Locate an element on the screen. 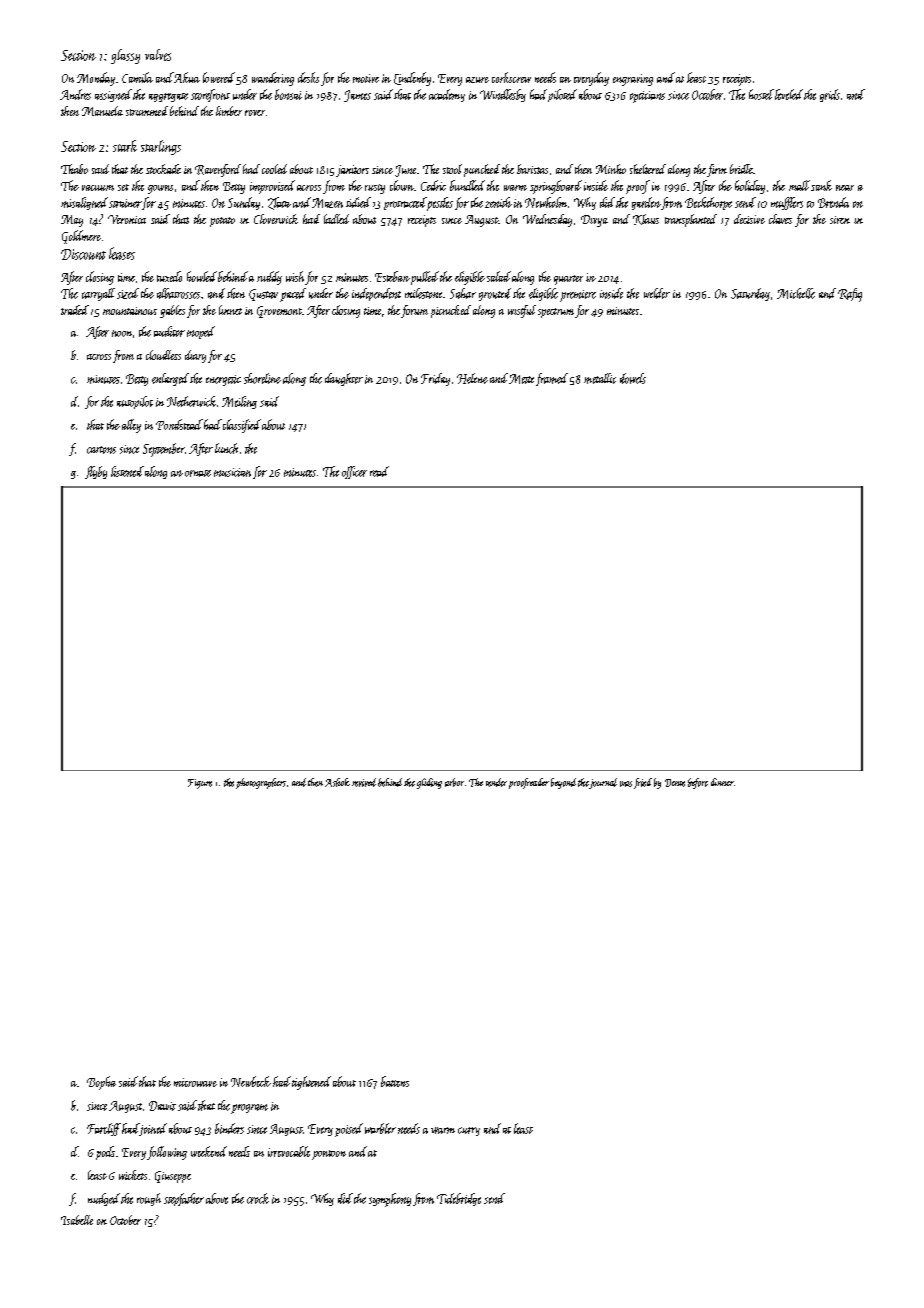 The height and width of the screenshot is (1308, 924). September is located at coordinates (164, 450).
